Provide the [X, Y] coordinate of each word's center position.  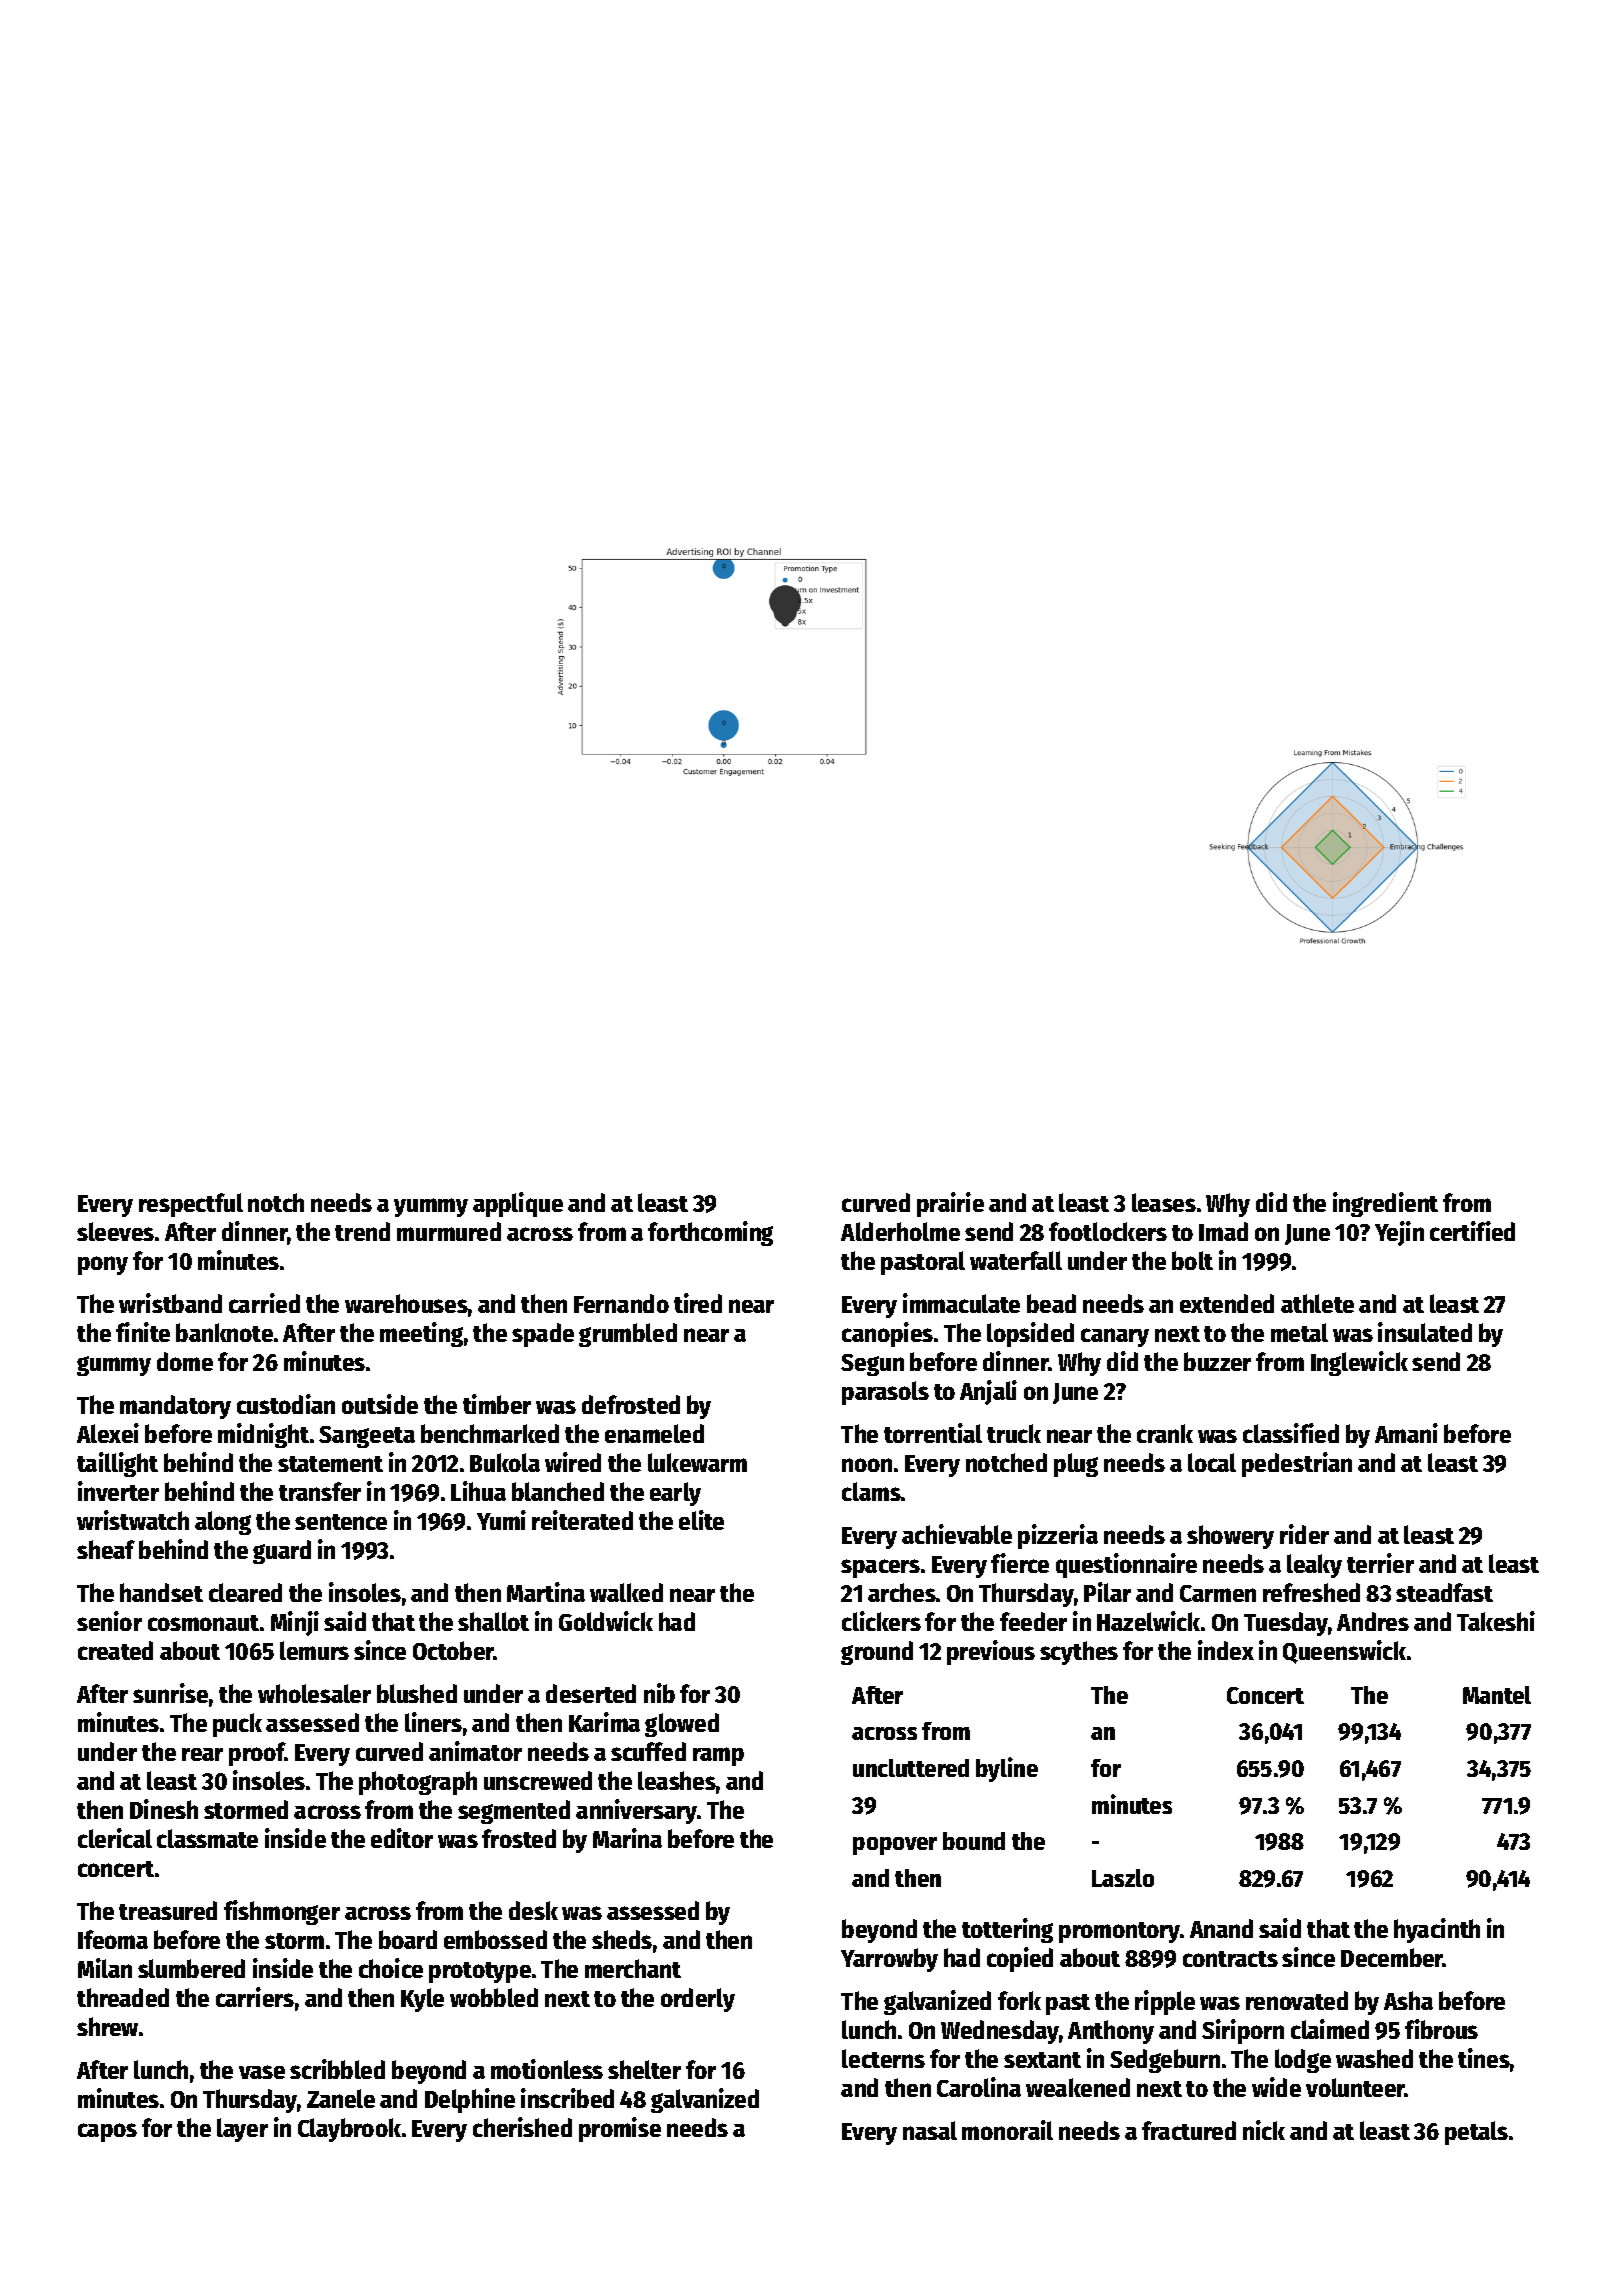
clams [871, 1491]
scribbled [337, 2069]
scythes [1079, 1653]
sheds [622, 1939]
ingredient [1385, 1204]
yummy [431, 1207]
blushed [417, 1693]
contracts [1230, 1959]
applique [518, 1204]
